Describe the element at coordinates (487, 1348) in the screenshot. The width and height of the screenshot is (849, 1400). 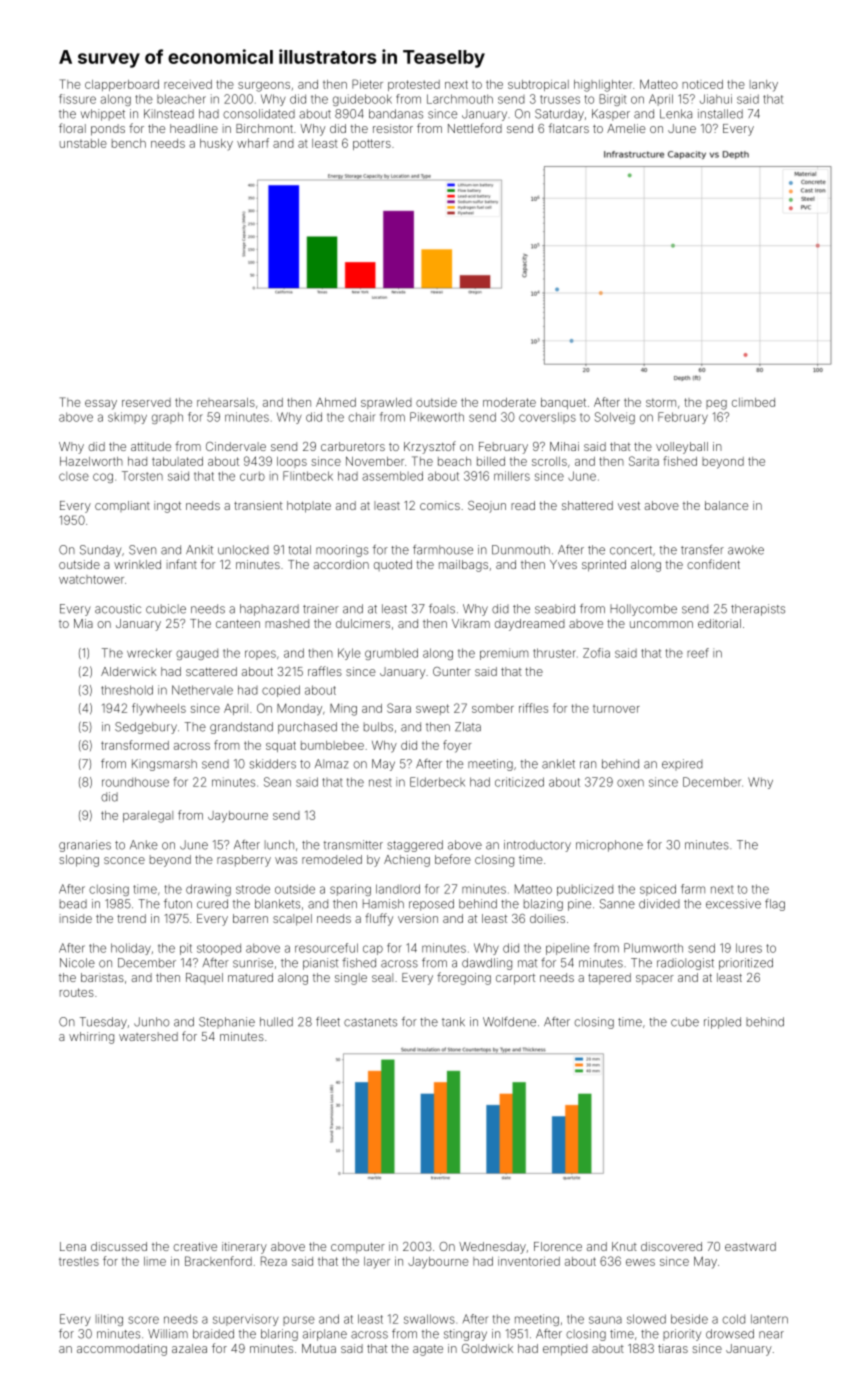
I see `Goldwick` at that location.
